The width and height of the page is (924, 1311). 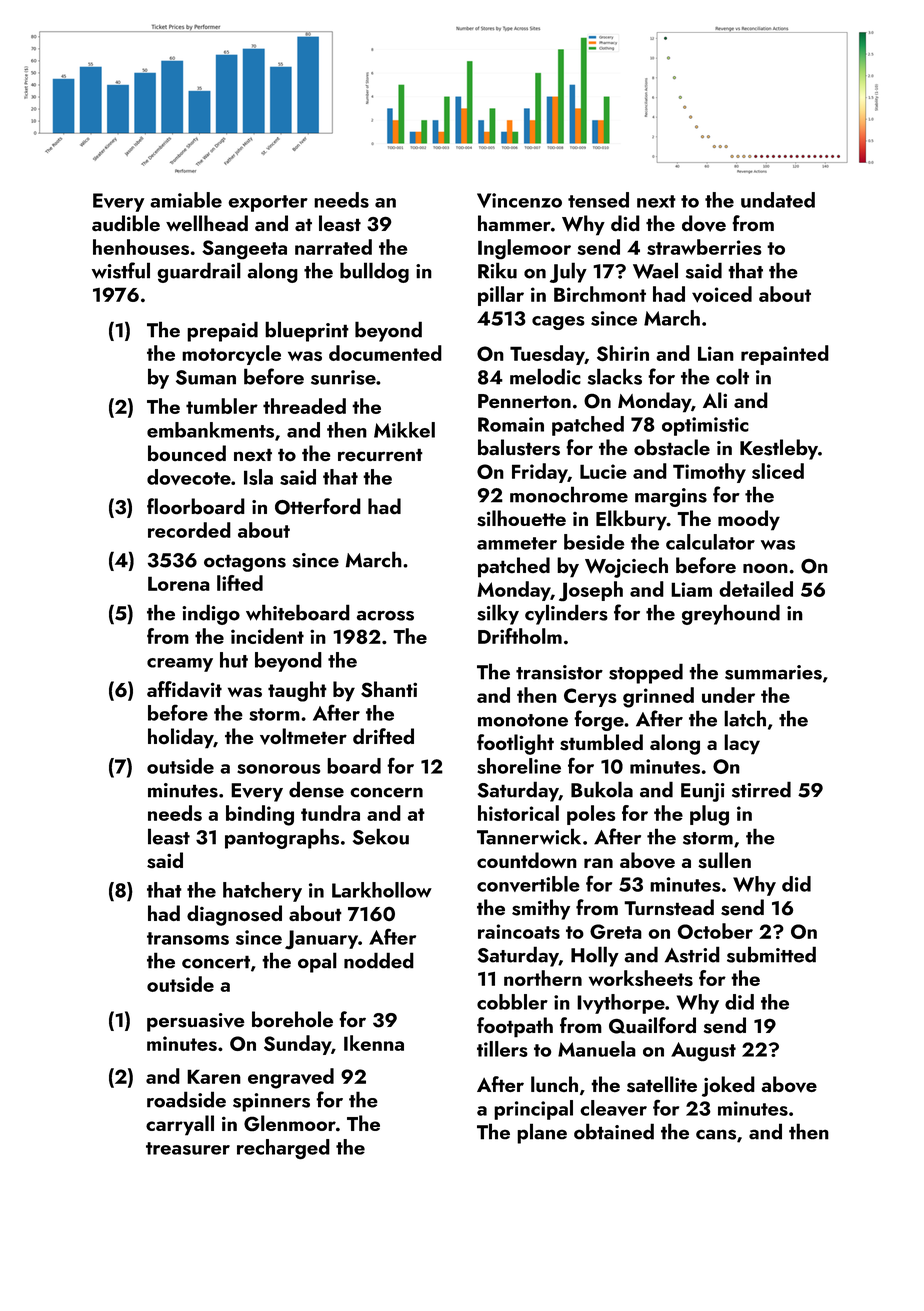 What do you see at coordinates (519, 200) in the page?
I see `Vincenzo` at bounding box center [519, 200].
